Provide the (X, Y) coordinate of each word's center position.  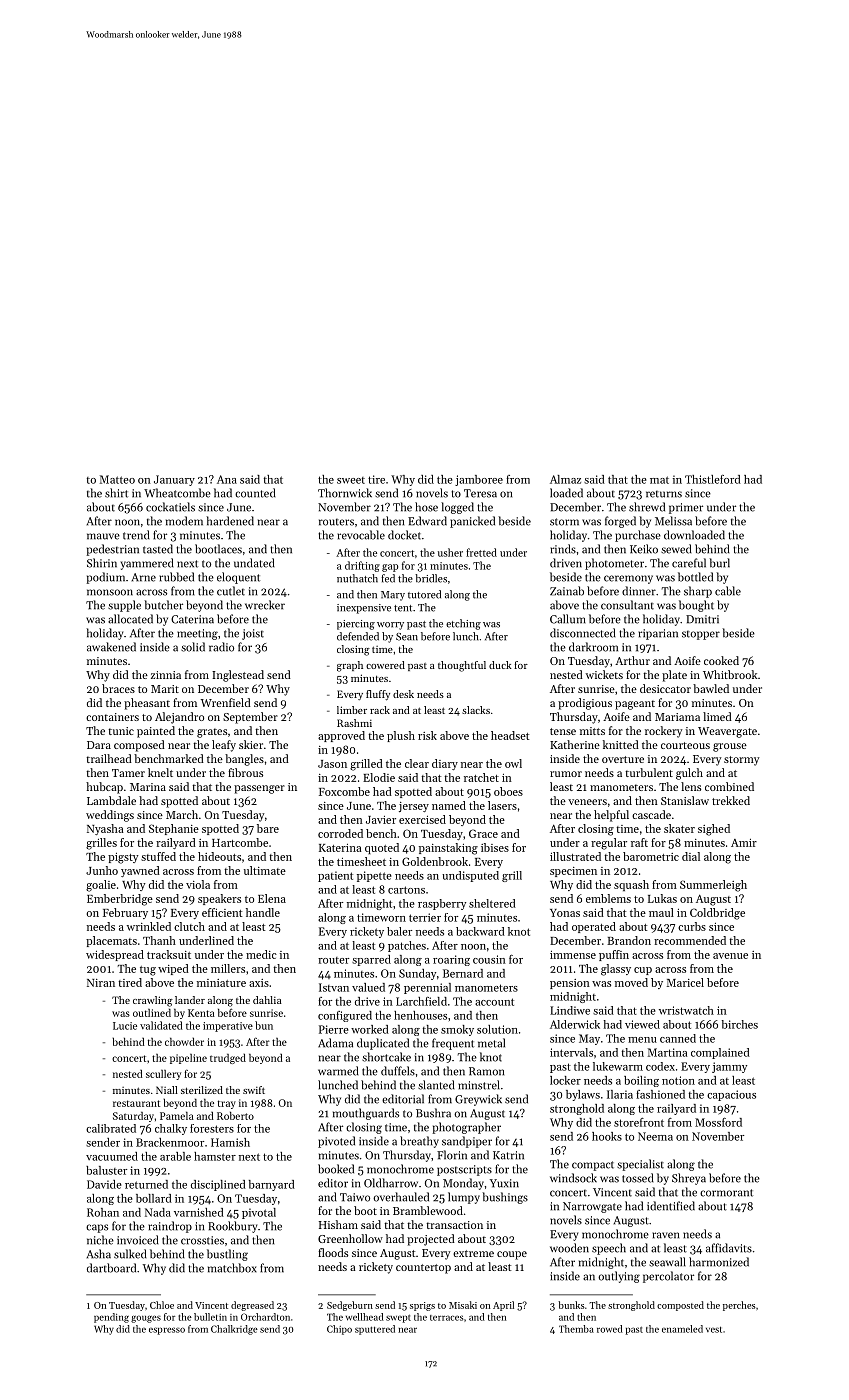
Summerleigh (713, 886)
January (174, 480)
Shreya (689, 1179)
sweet (351, 480)
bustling (227, 1255)
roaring (451, 960)
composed (139, 746)
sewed (676, 549)
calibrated (111, 1128)
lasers (502, 805)
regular (609, 844)
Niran (101, 983)
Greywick (478, 1100)
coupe (512, 1255)
